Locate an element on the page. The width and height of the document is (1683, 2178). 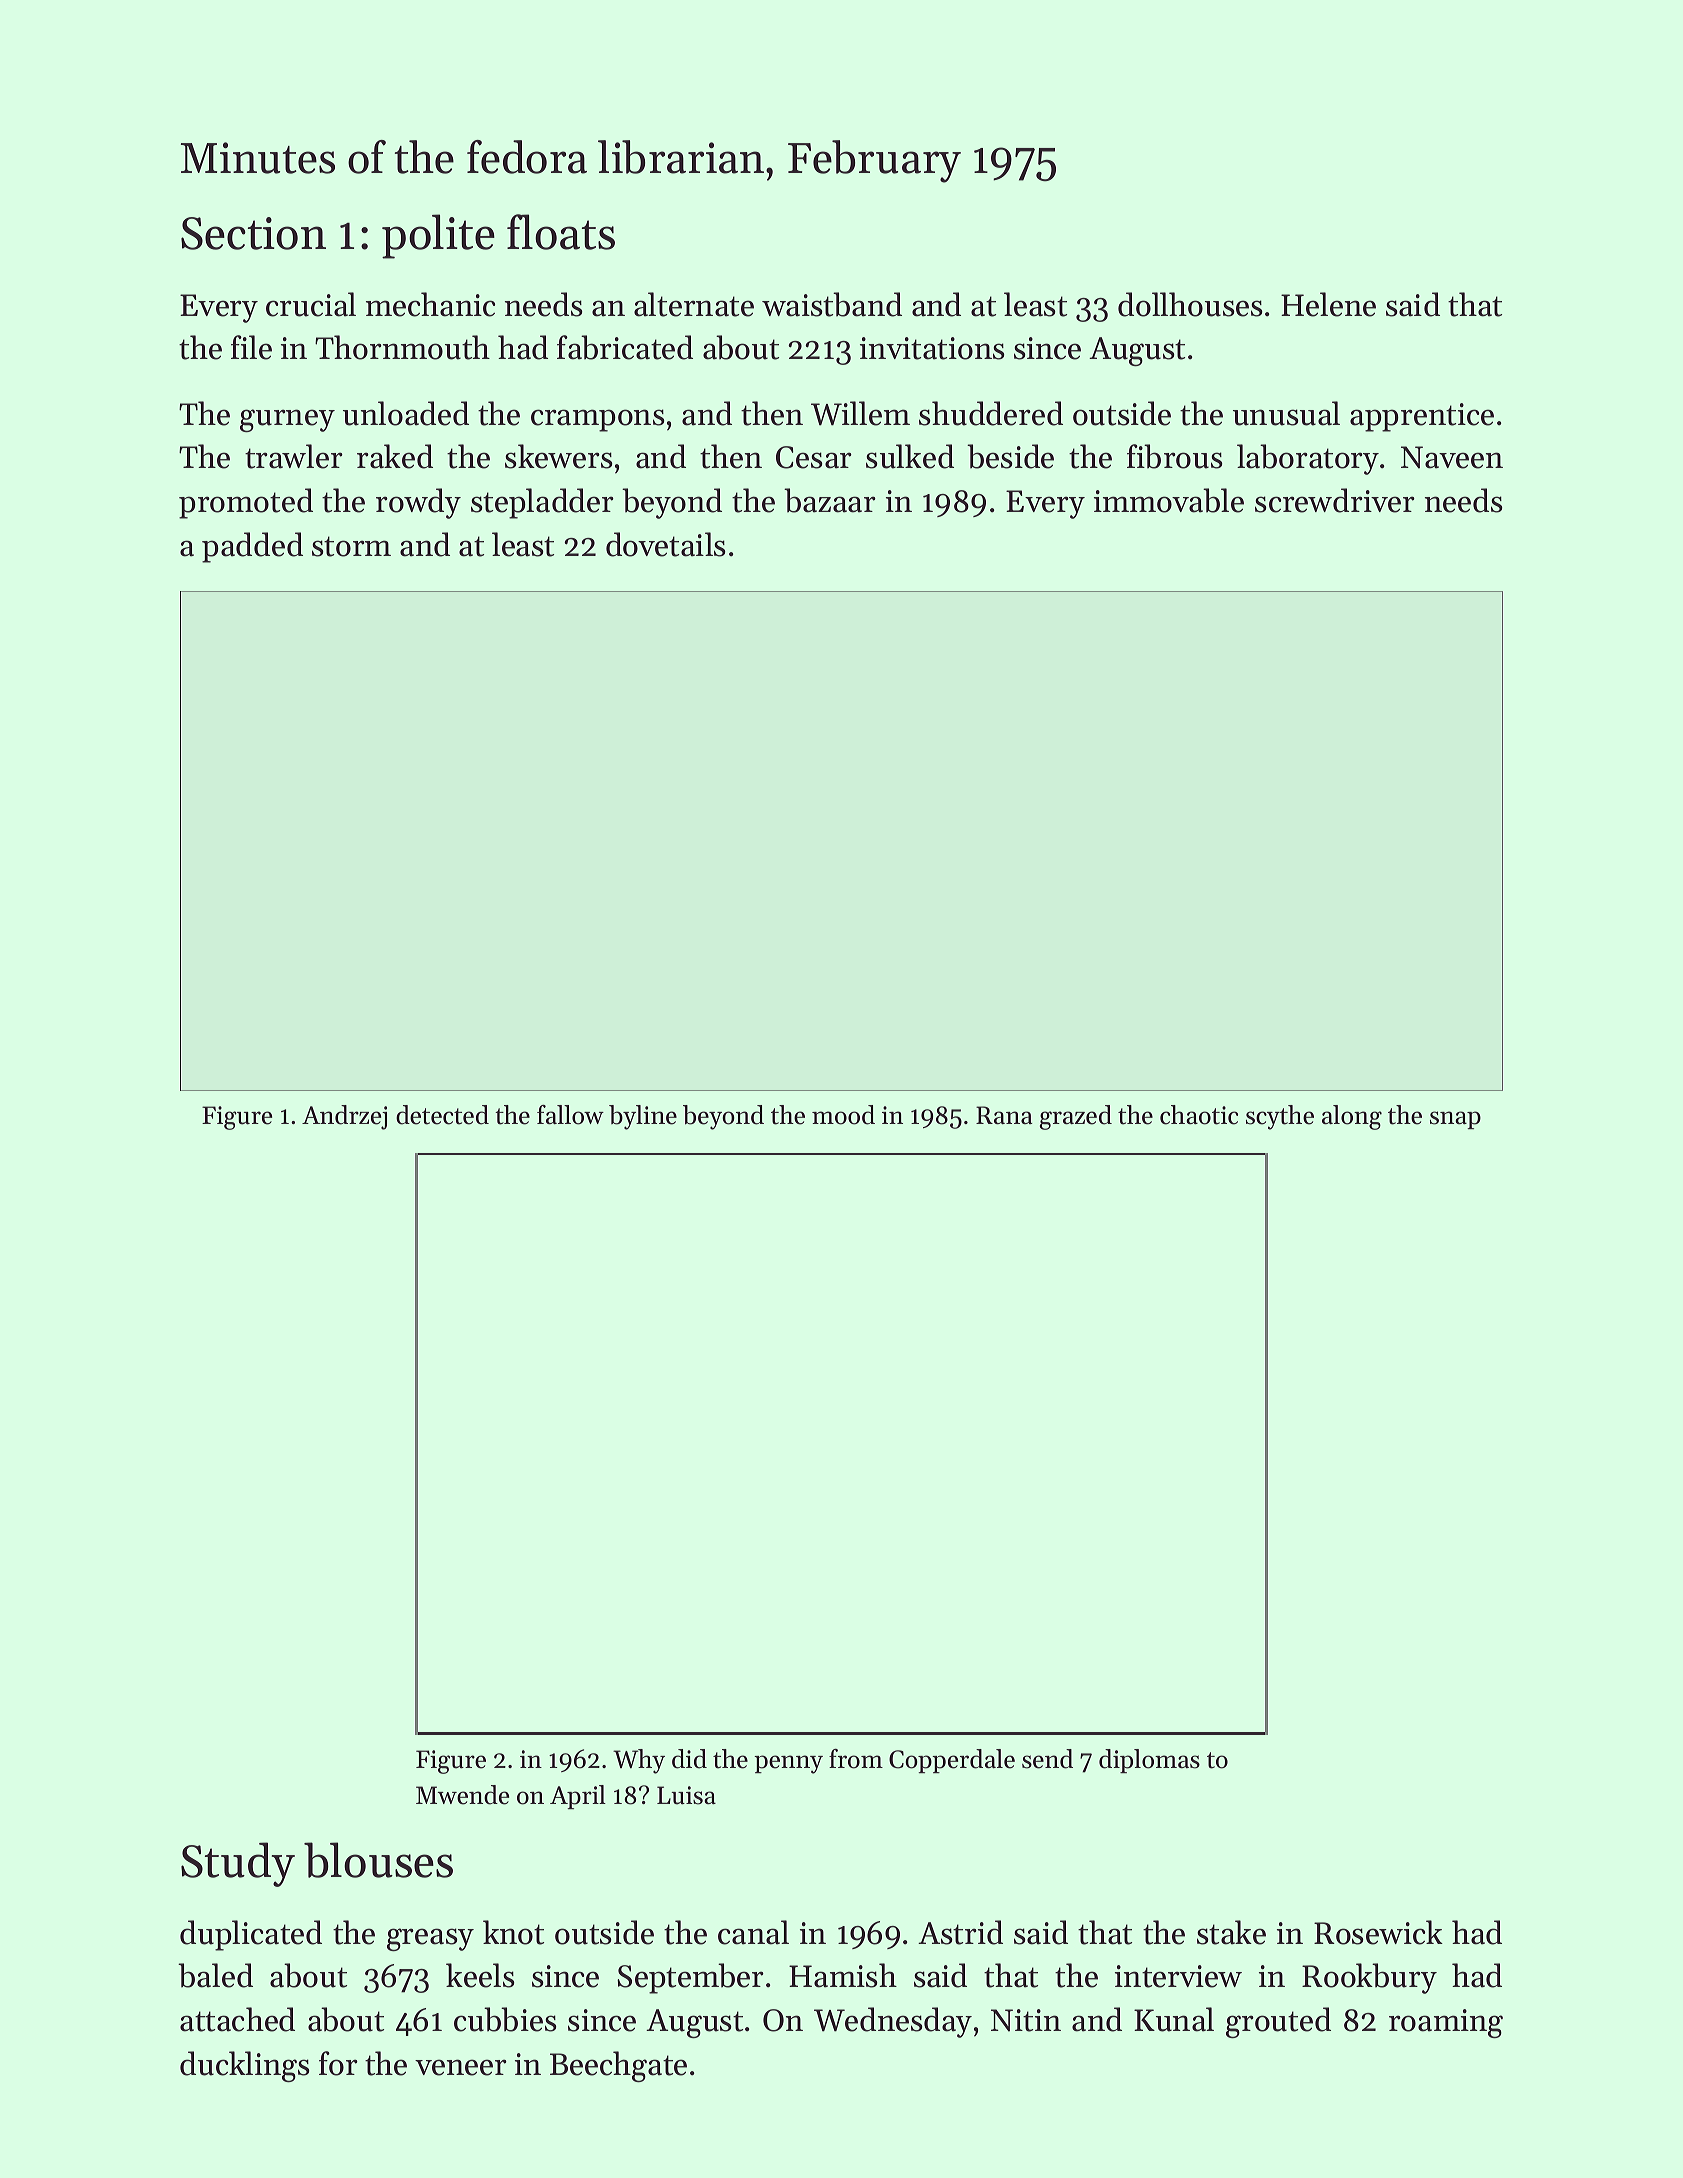
rowdy is located at coordinates (418, 503).
